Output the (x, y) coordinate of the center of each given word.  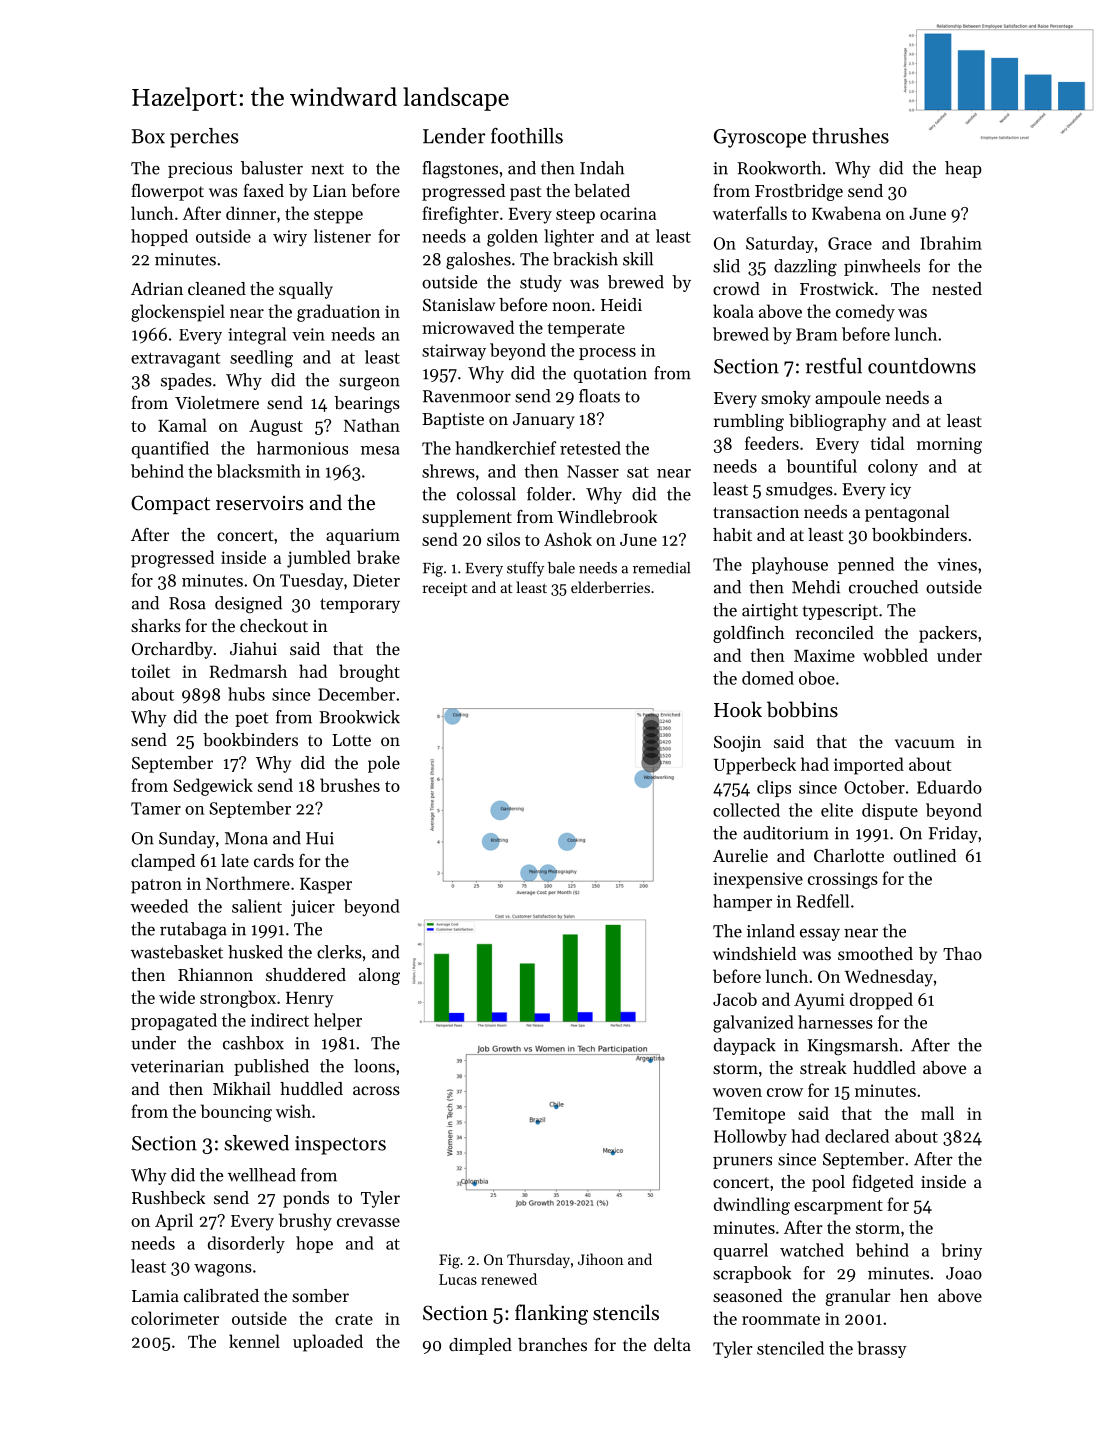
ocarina (628, 213)
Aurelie (740, 855)
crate (354, 1319)
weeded (159, 906)
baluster (272, 168)
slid (726, 266)
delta (672, 1344)
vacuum (925, 743)
